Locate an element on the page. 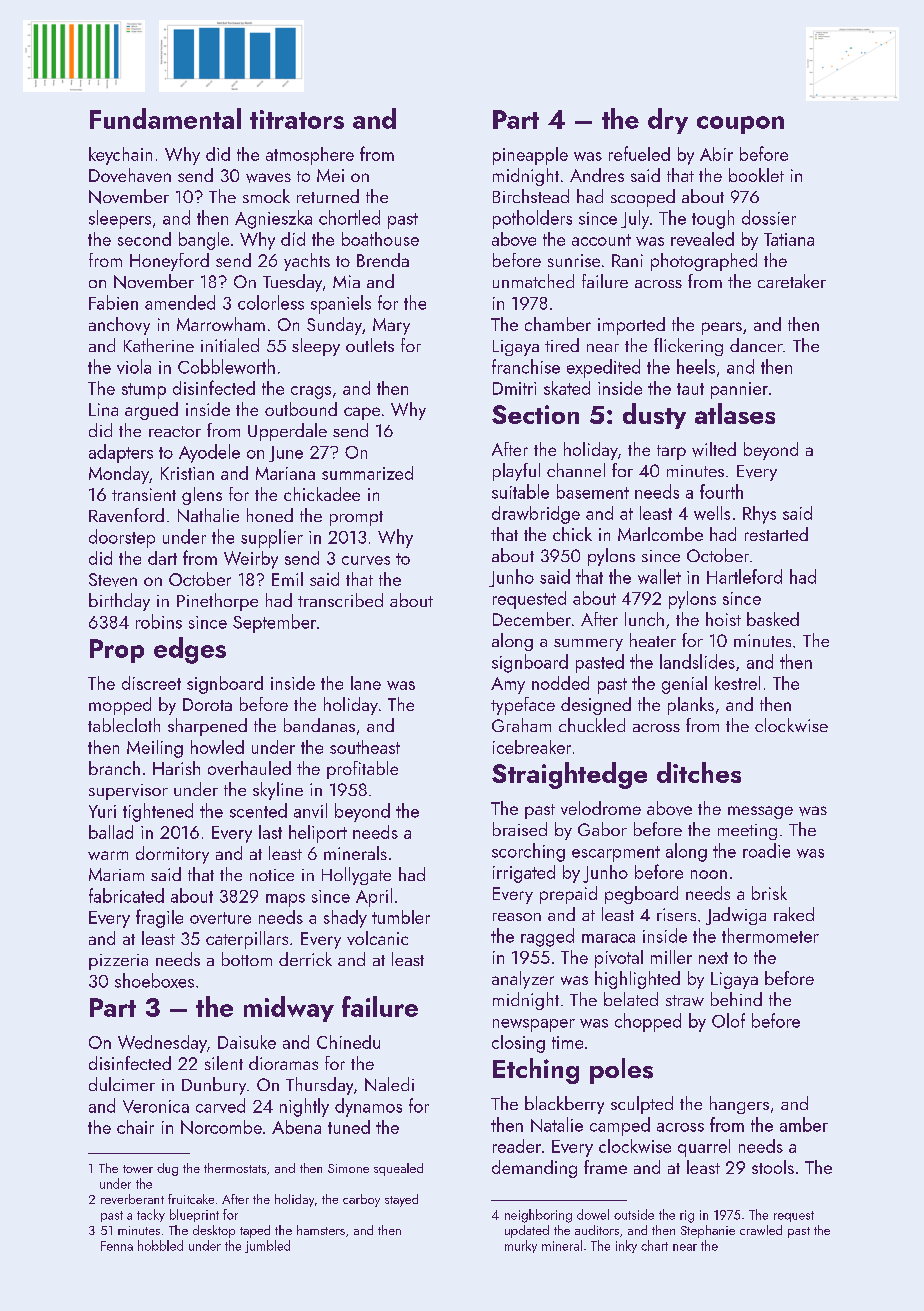 The width and height of the image is (924, 1311). potholders is located at coordinates (532, 219).
